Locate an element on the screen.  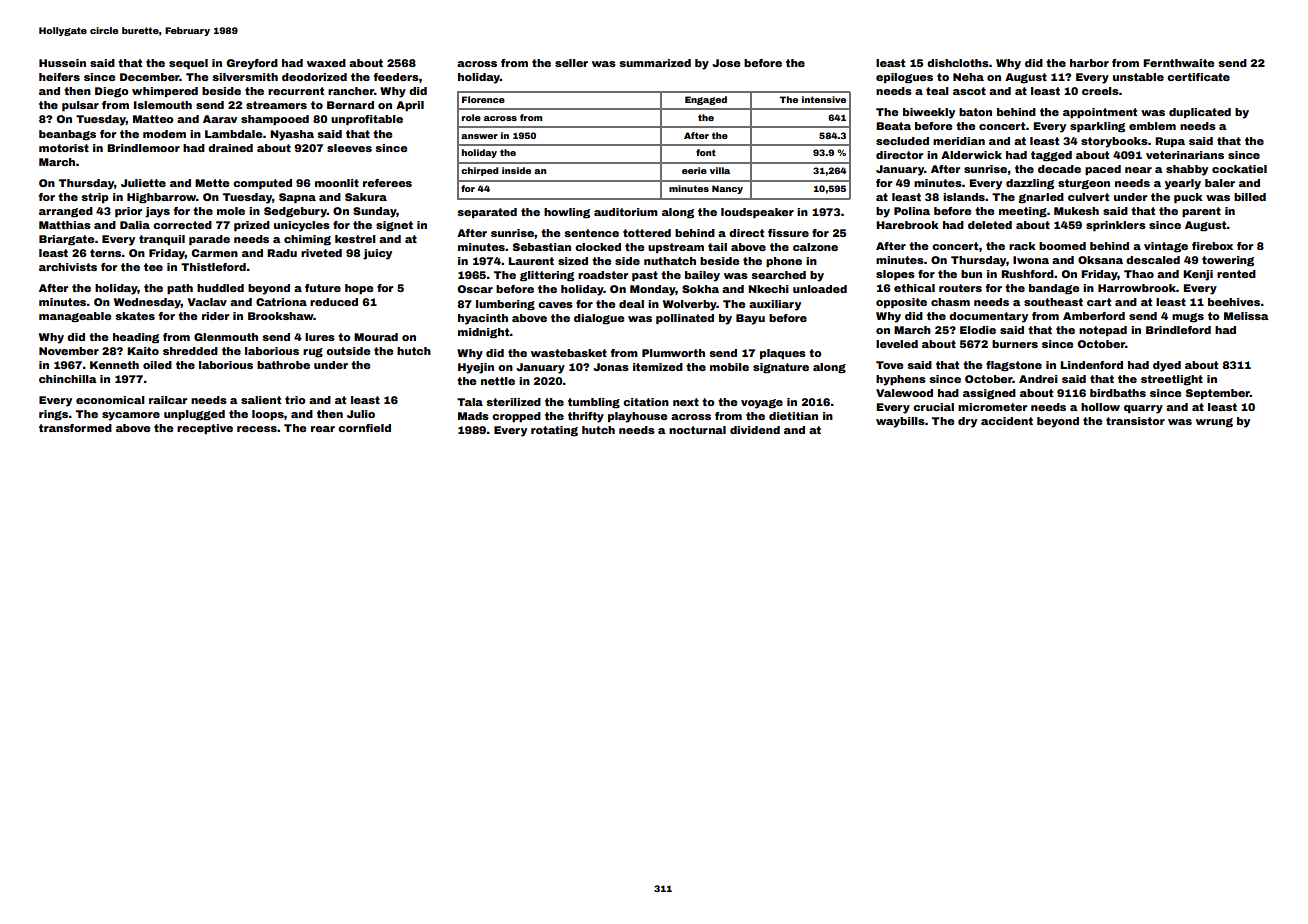
Glenmouth is located at coordinates (226, 337).
